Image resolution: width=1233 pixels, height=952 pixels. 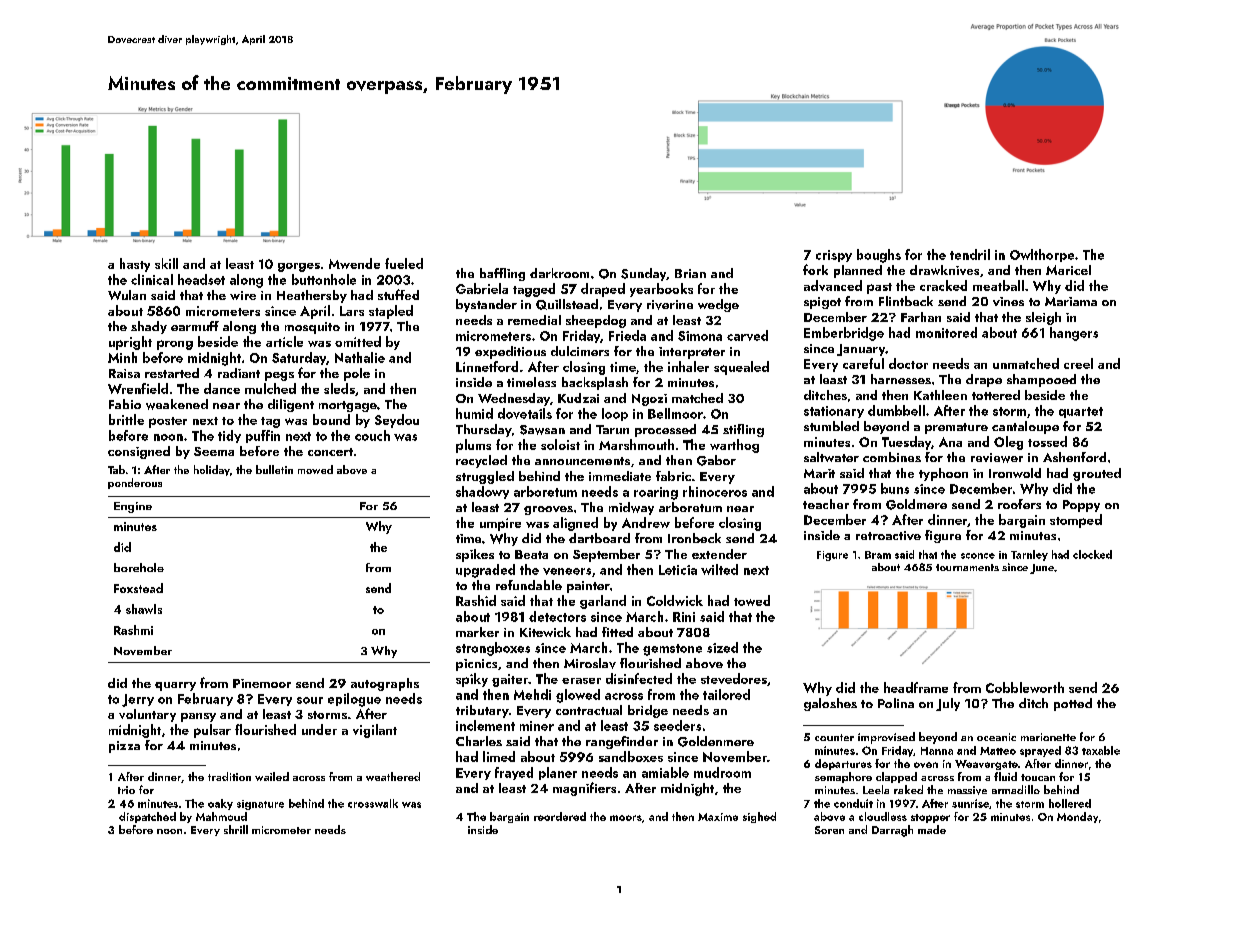 What do you see at coordinates (878, 555) in the image?
I see `Bram` at bounding box center [878, 555].
